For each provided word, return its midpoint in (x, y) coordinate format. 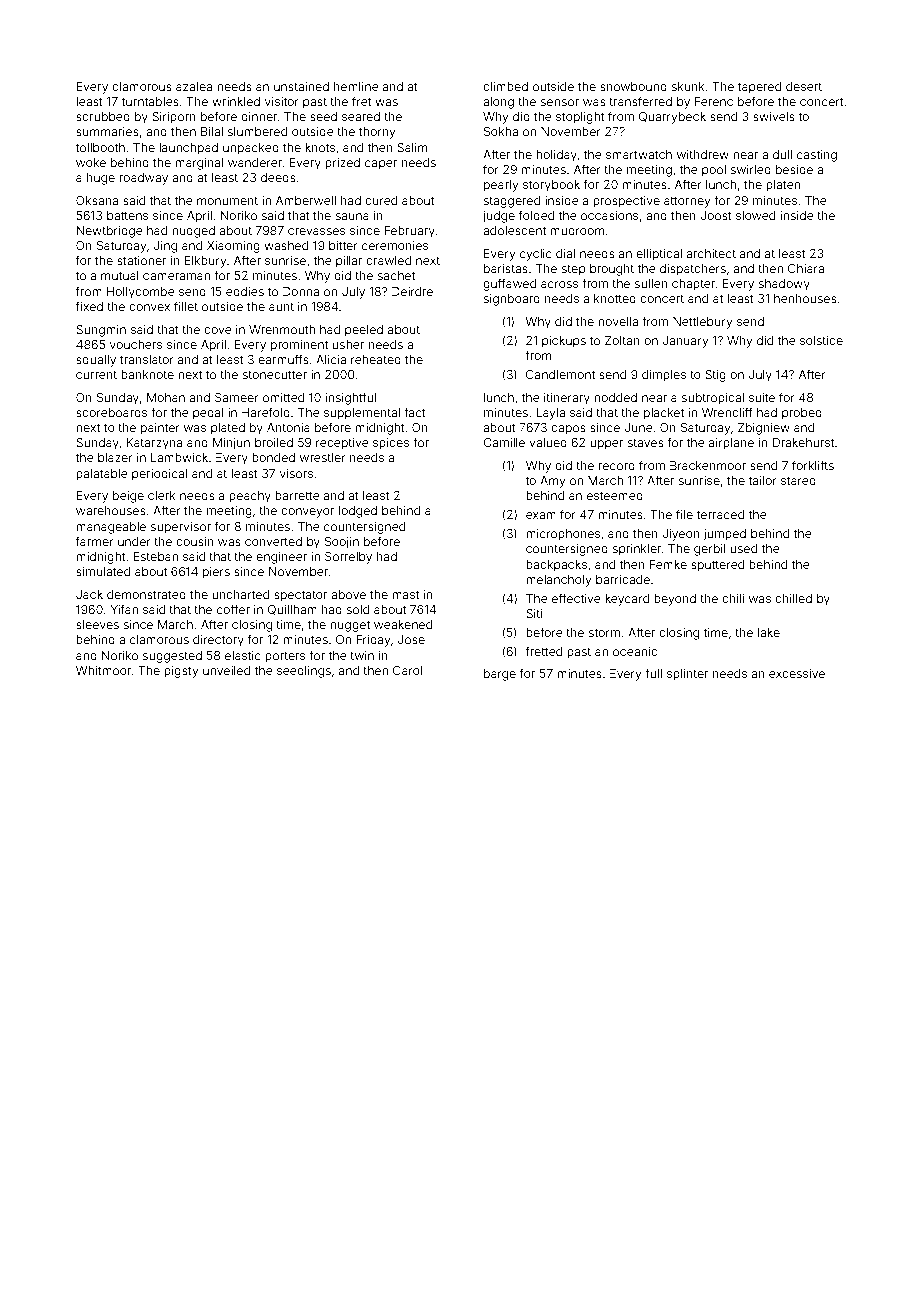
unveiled (226, 670)
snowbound (633, 86)
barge (500, 675)
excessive (797, 673)
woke (91, 162)
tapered (759, 88)
